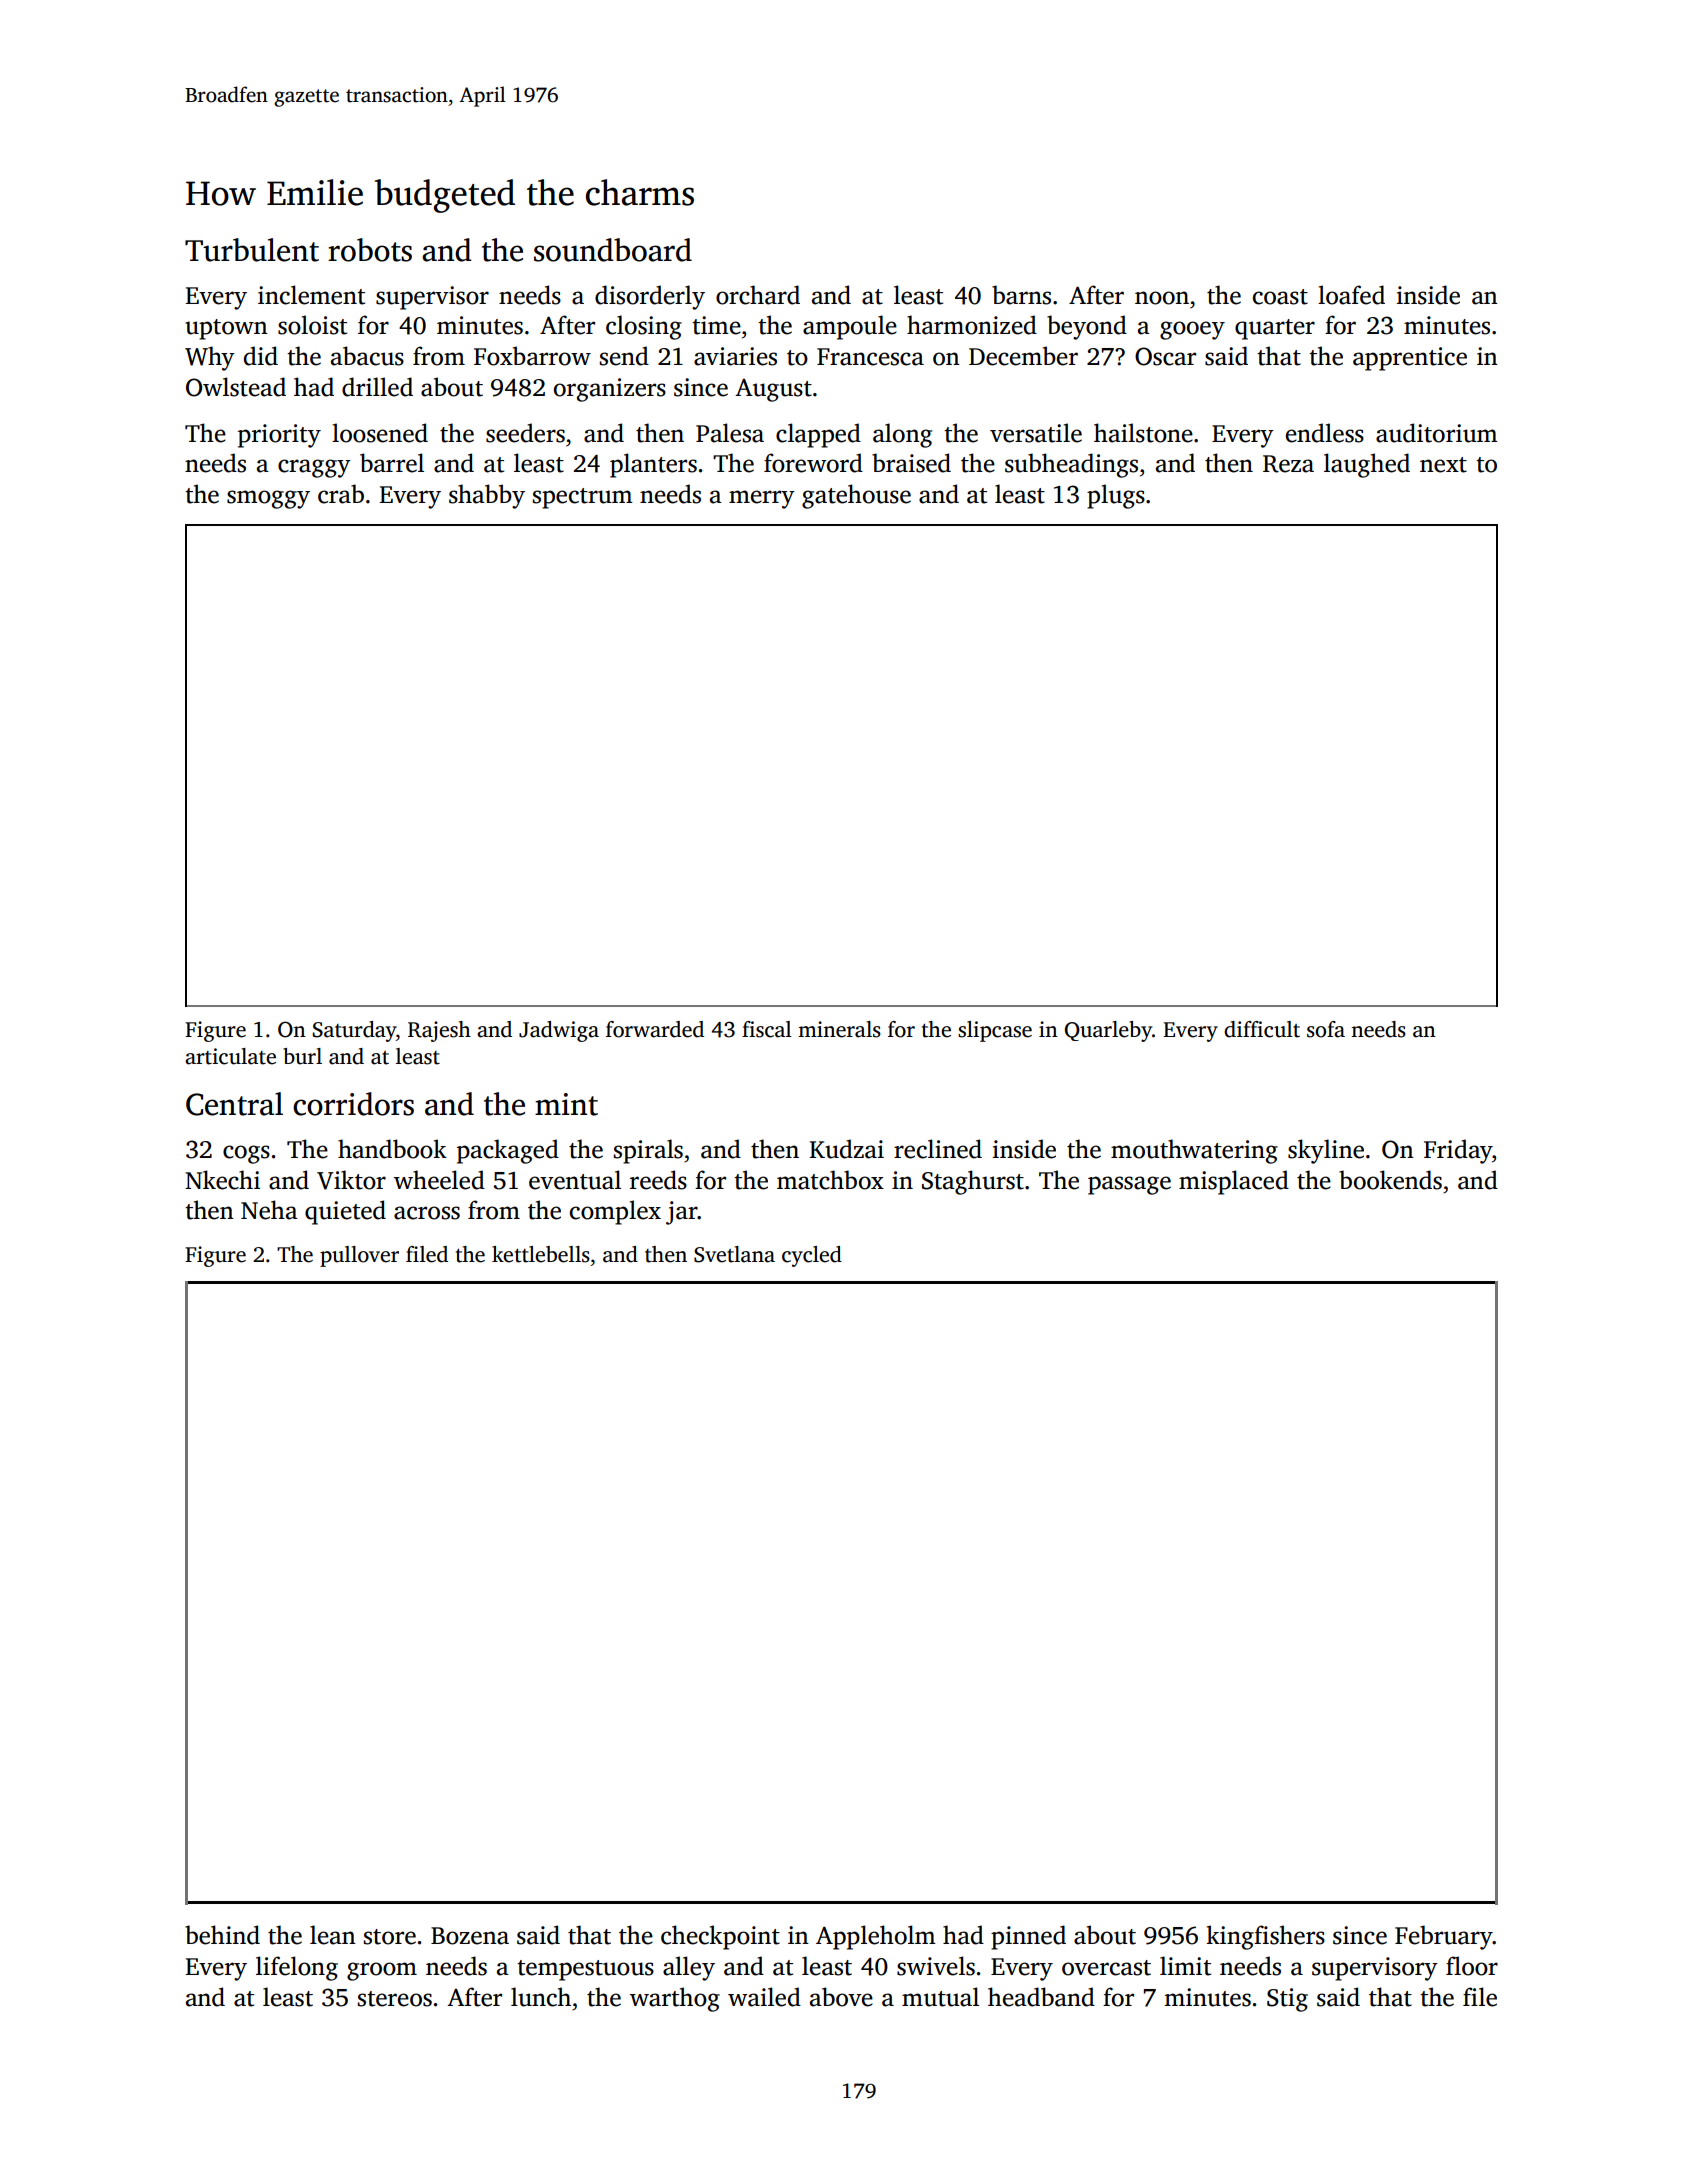 This document has height=2178, width=1683. Describe the element at coordinates (252, 250) in the document. I see `Turbulent` at that location.
